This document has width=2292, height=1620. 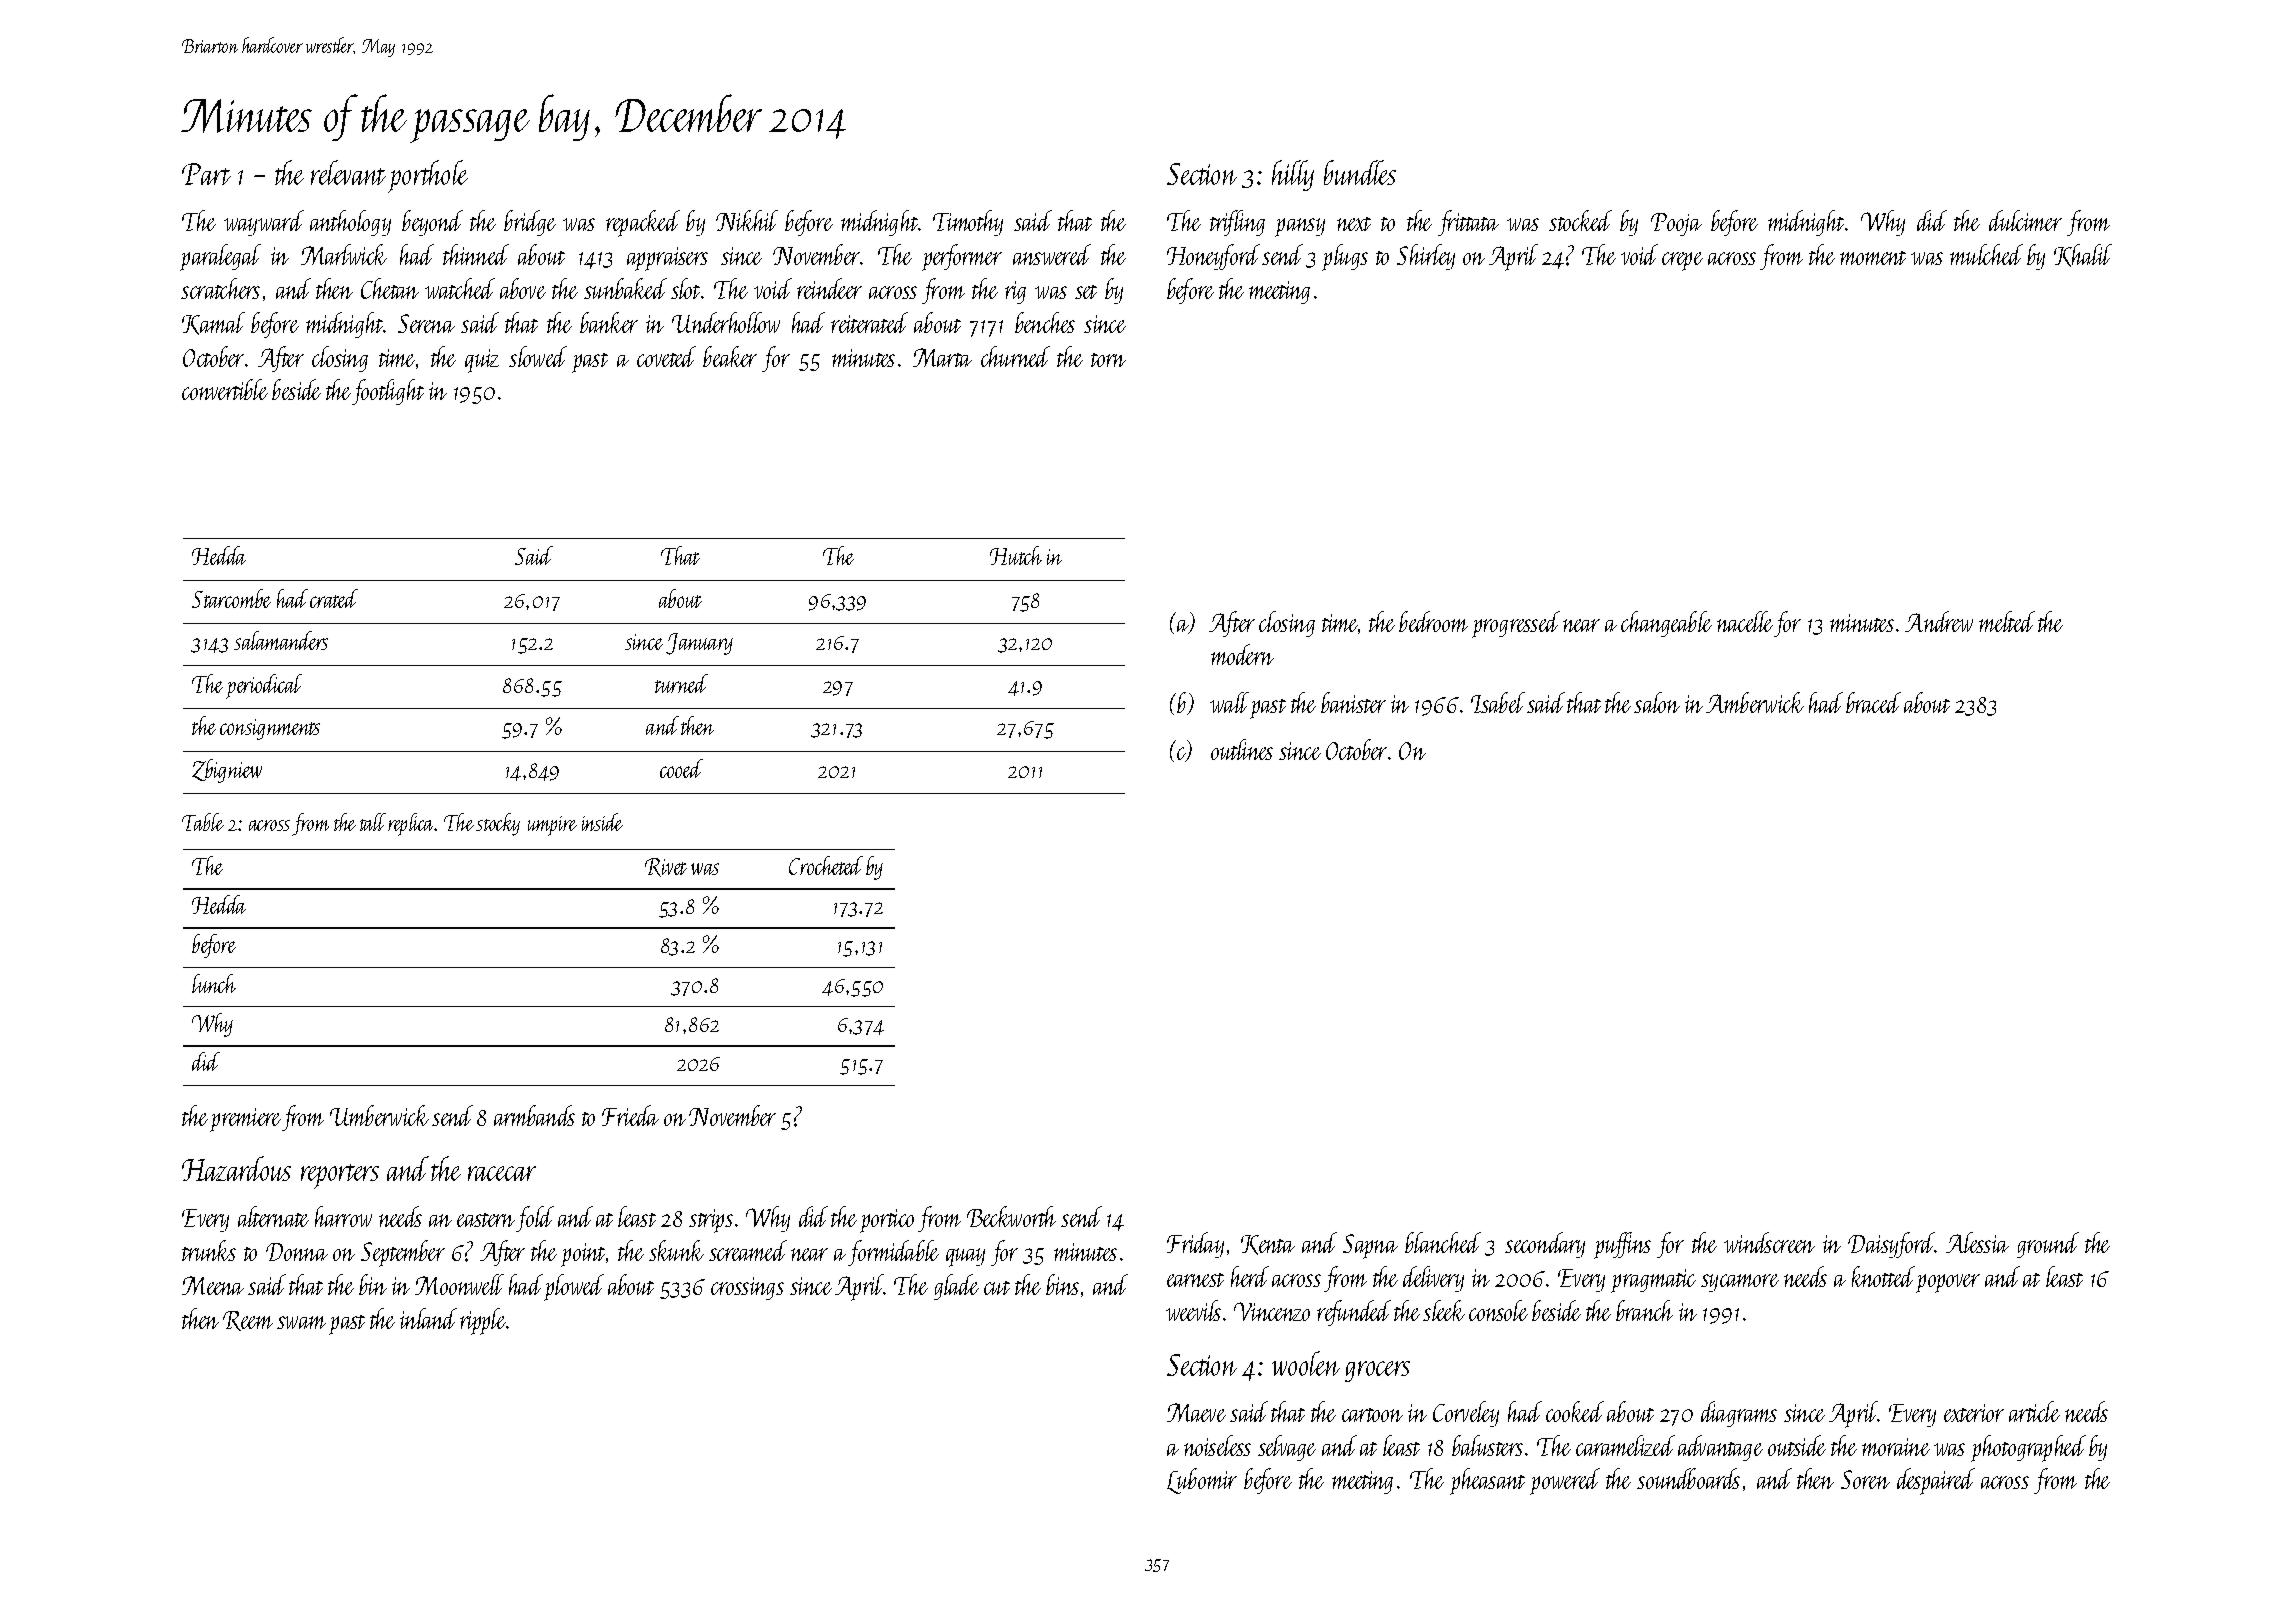 I want to click on braced, so click(x=1873, y=702).
